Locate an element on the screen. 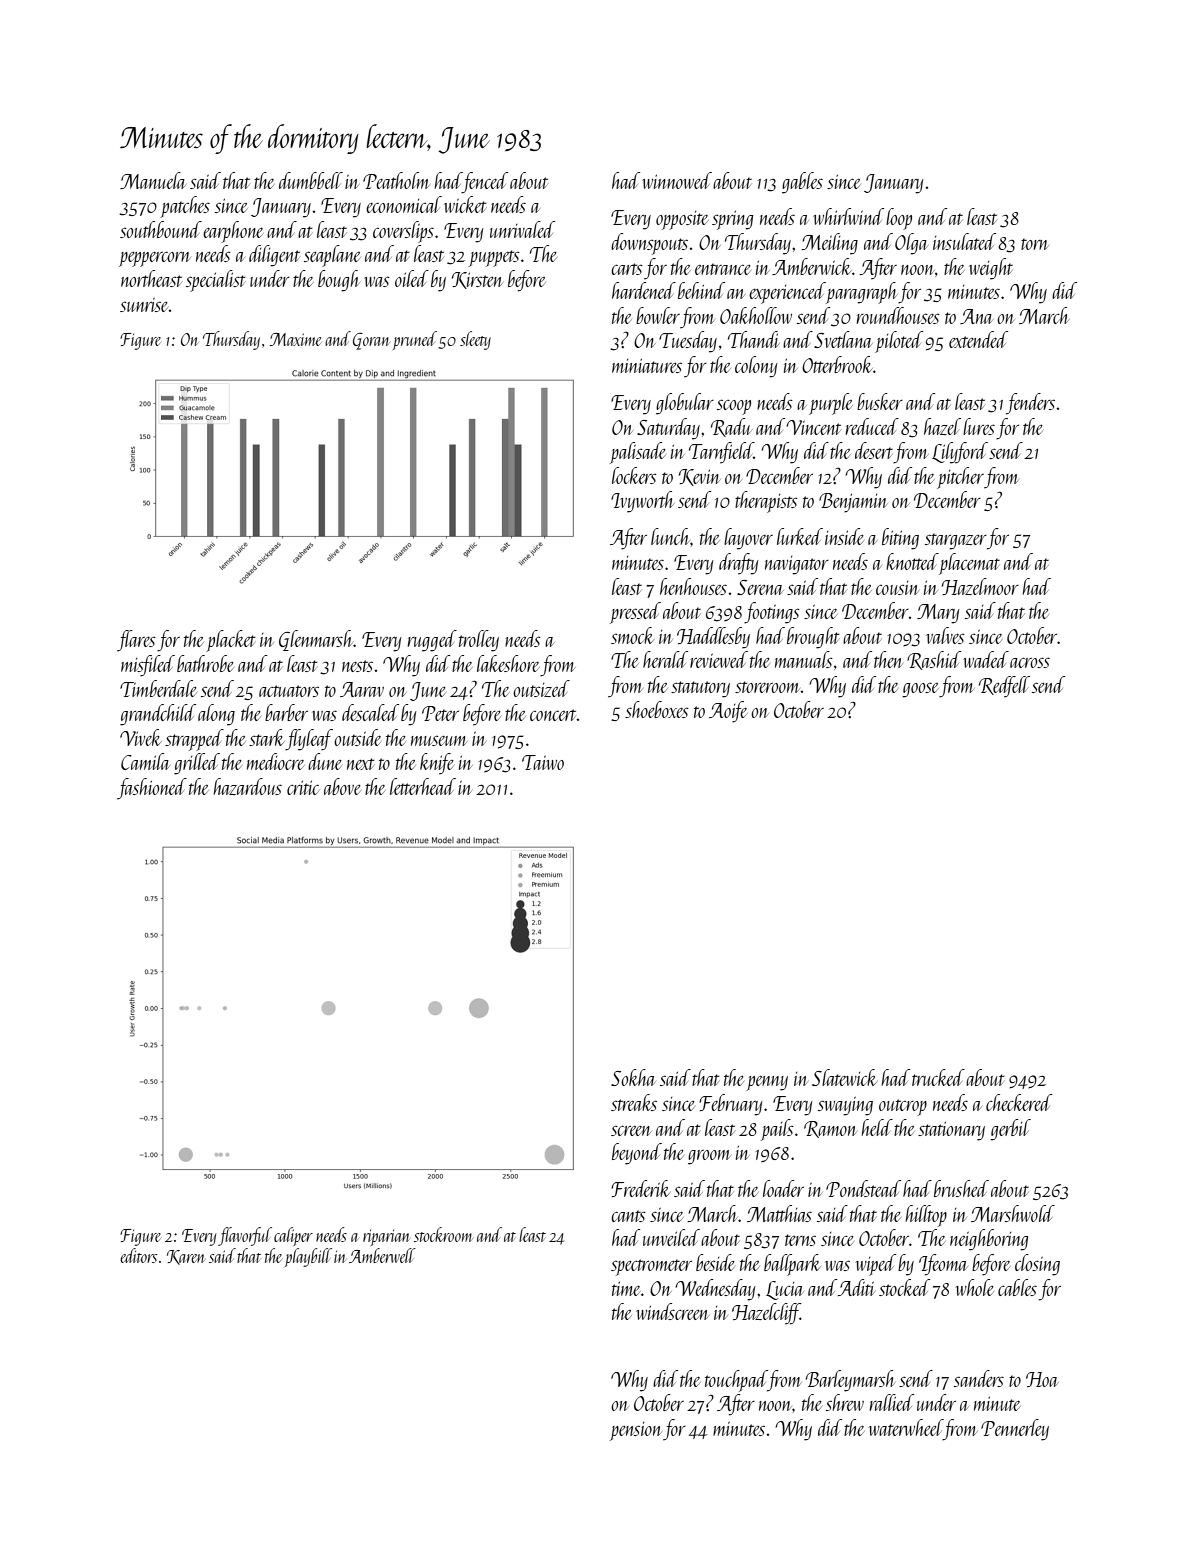  Redfell is located at coordinates (1004, 687).
